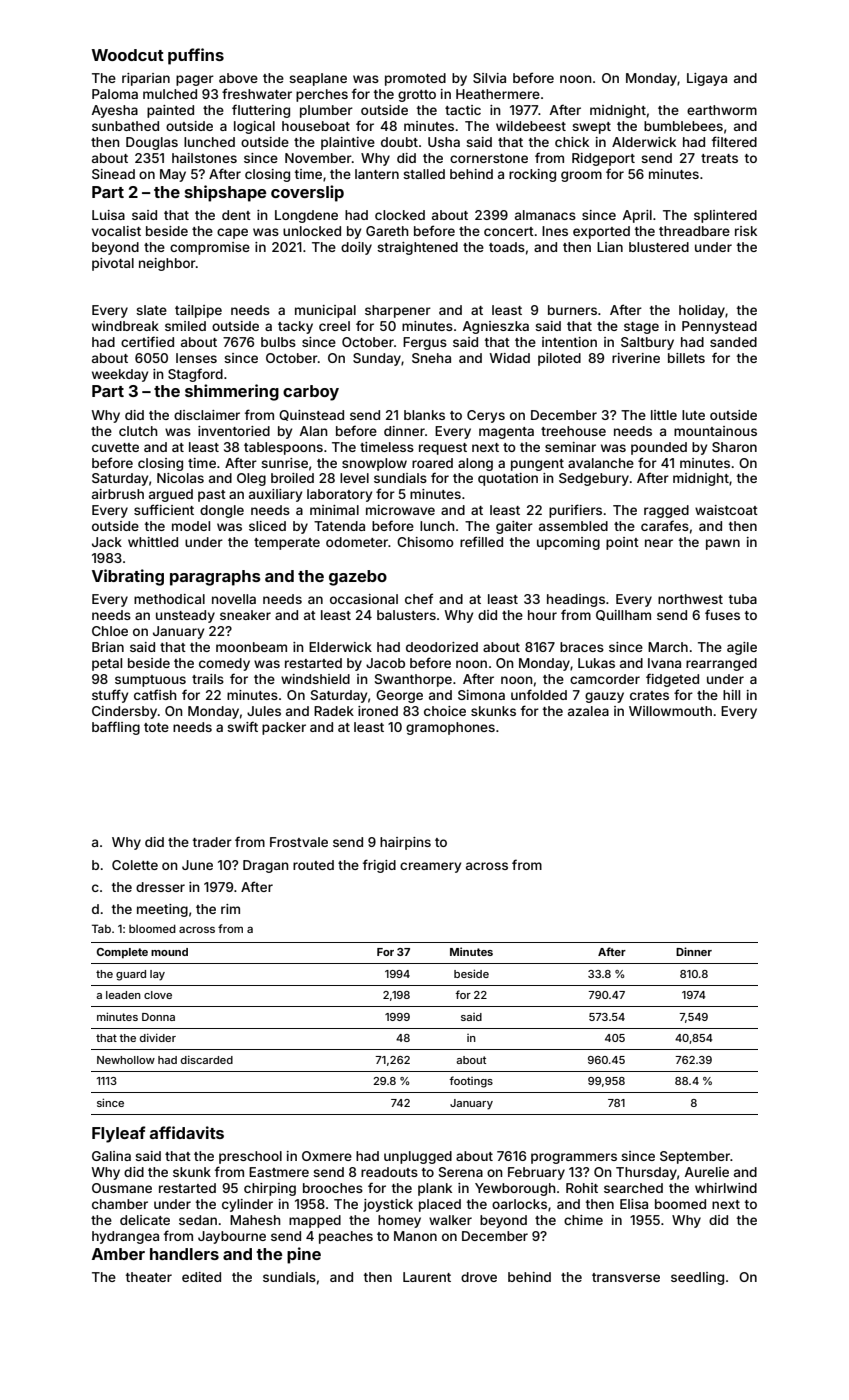 The height and width of the page is (1400, 849). Describe the element at coordinates (742, 648) in the page. I see `agile` at that location.
